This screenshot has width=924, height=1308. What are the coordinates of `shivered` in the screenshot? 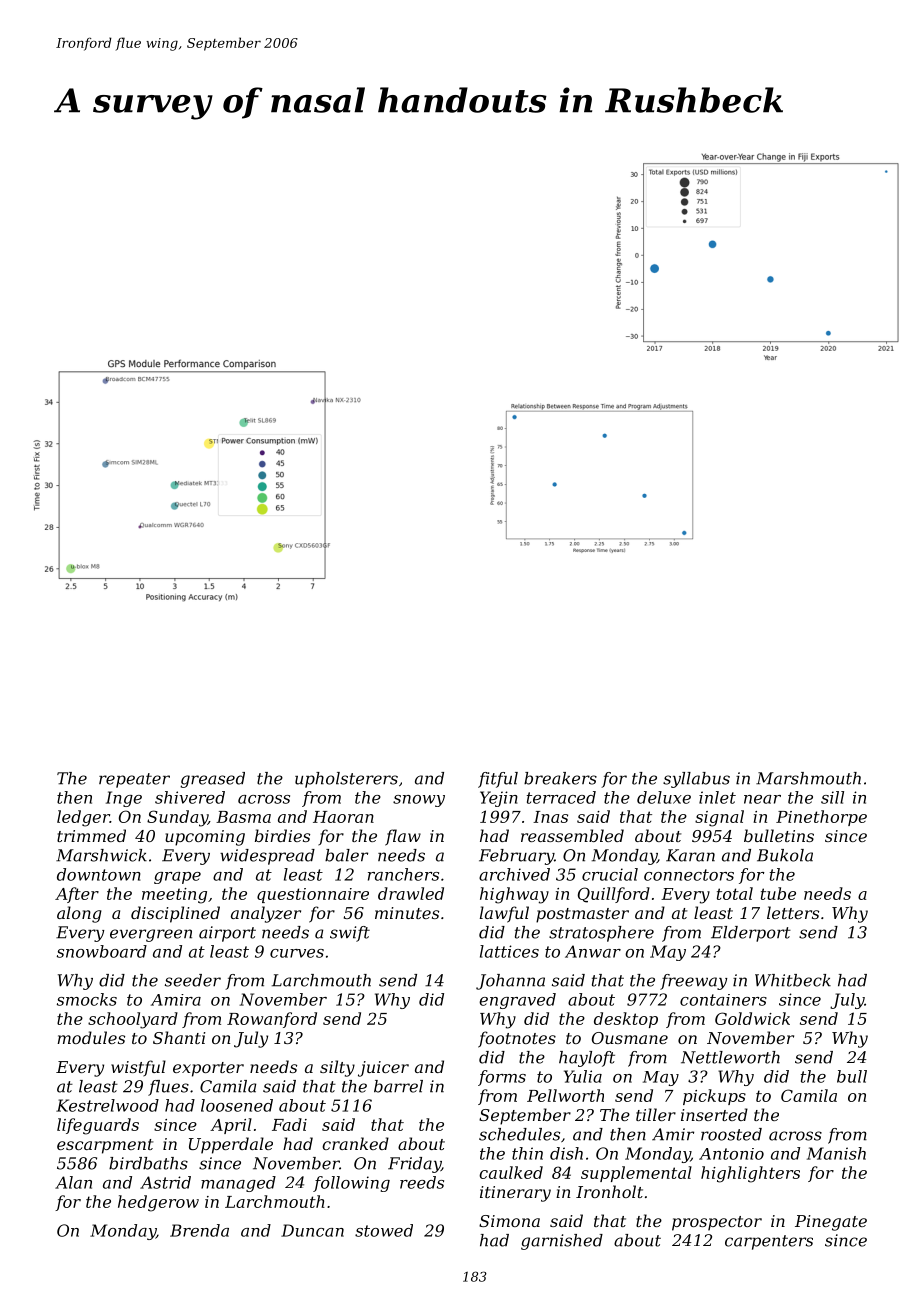 It's located at (190, 797).
